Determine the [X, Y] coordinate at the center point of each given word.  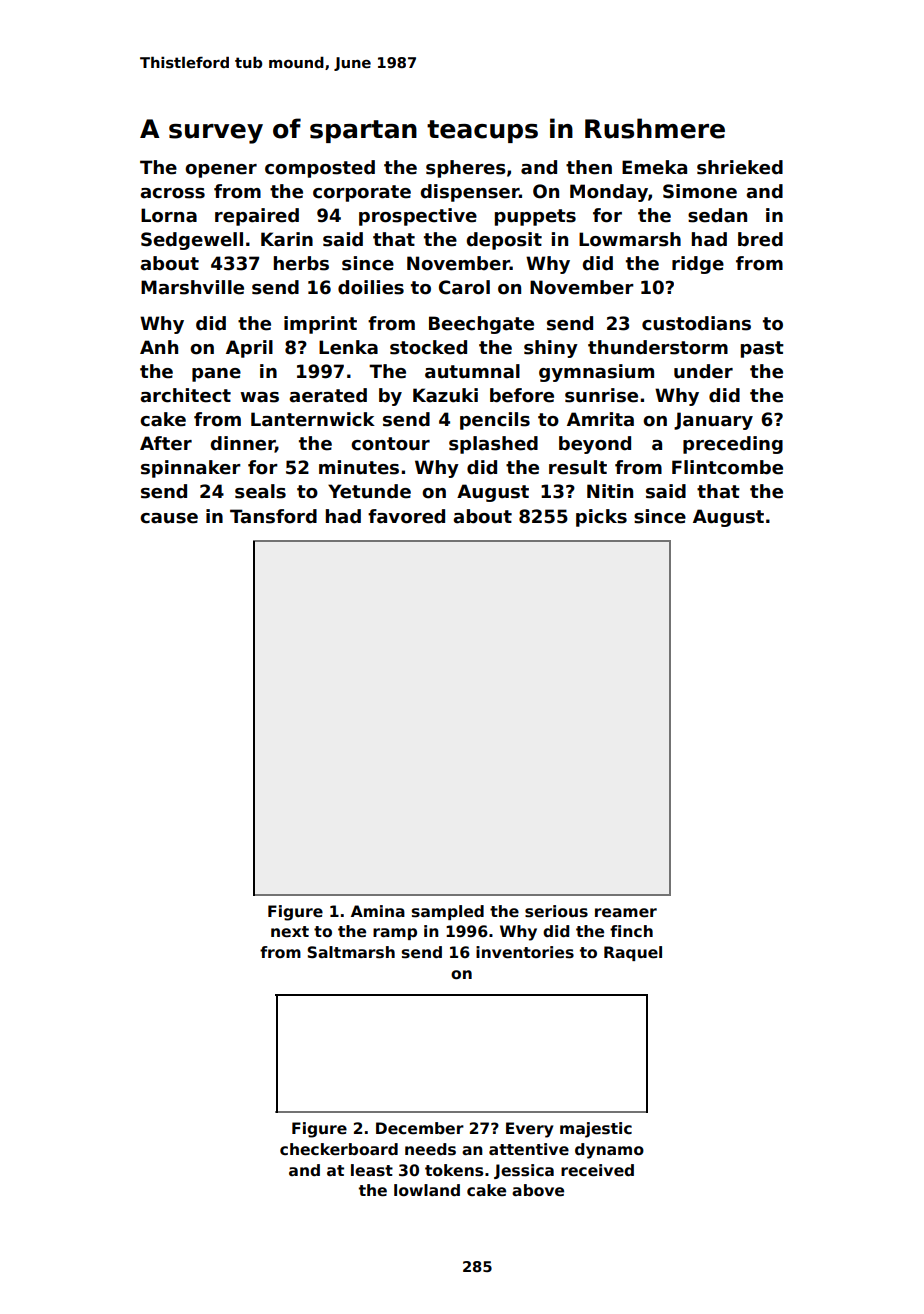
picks [601, 518]
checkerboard [339, 1149]
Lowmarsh [630, 239]
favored [406, 516]
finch [631, 931]
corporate [362, 193]
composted [320, 169]
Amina [378, 911]
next [290, 932]
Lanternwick [313, 419]
